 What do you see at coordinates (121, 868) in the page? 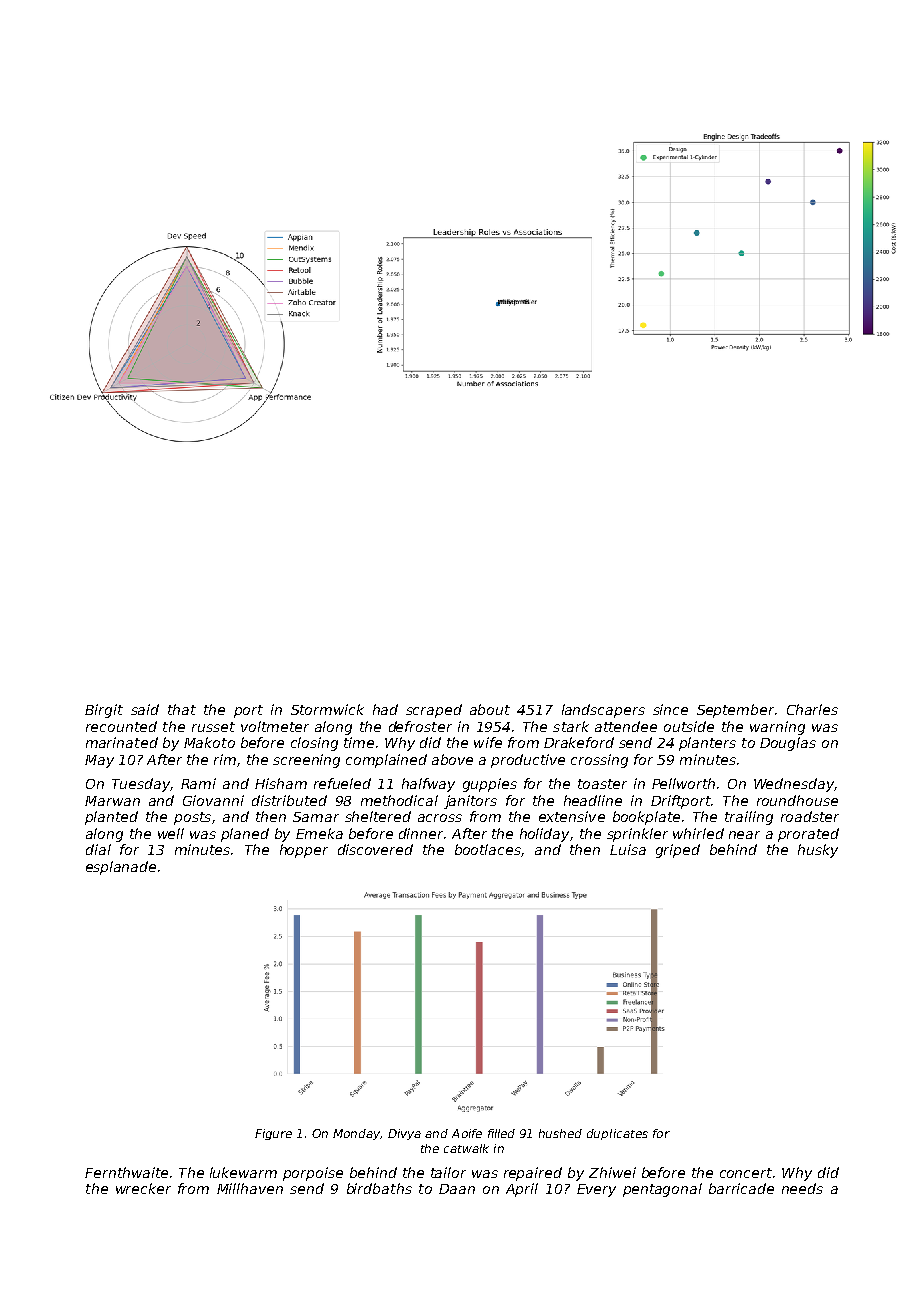
I see `esplanade` at bounding box center [121, 868].
